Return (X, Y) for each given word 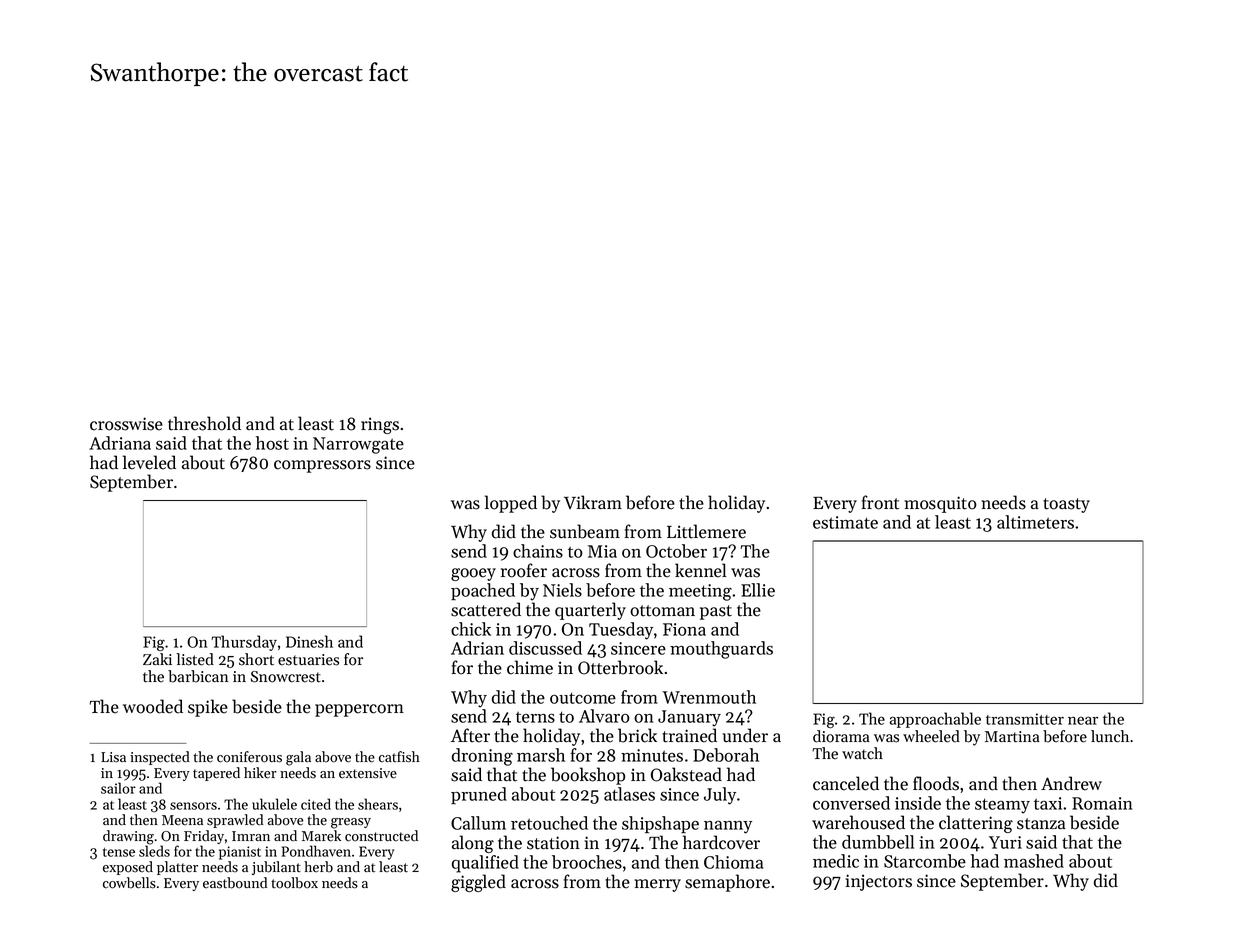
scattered (486, 609)
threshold (204, 423)
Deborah (726, 755)
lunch (1110, 736)
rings (380, 425)
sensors (193, 806)
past (716, 612)
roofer (524, 570)
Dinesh (309, 641)
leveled (149, 462)
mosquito (940, 504)
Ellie (758, 590)
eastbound (235, 883)
